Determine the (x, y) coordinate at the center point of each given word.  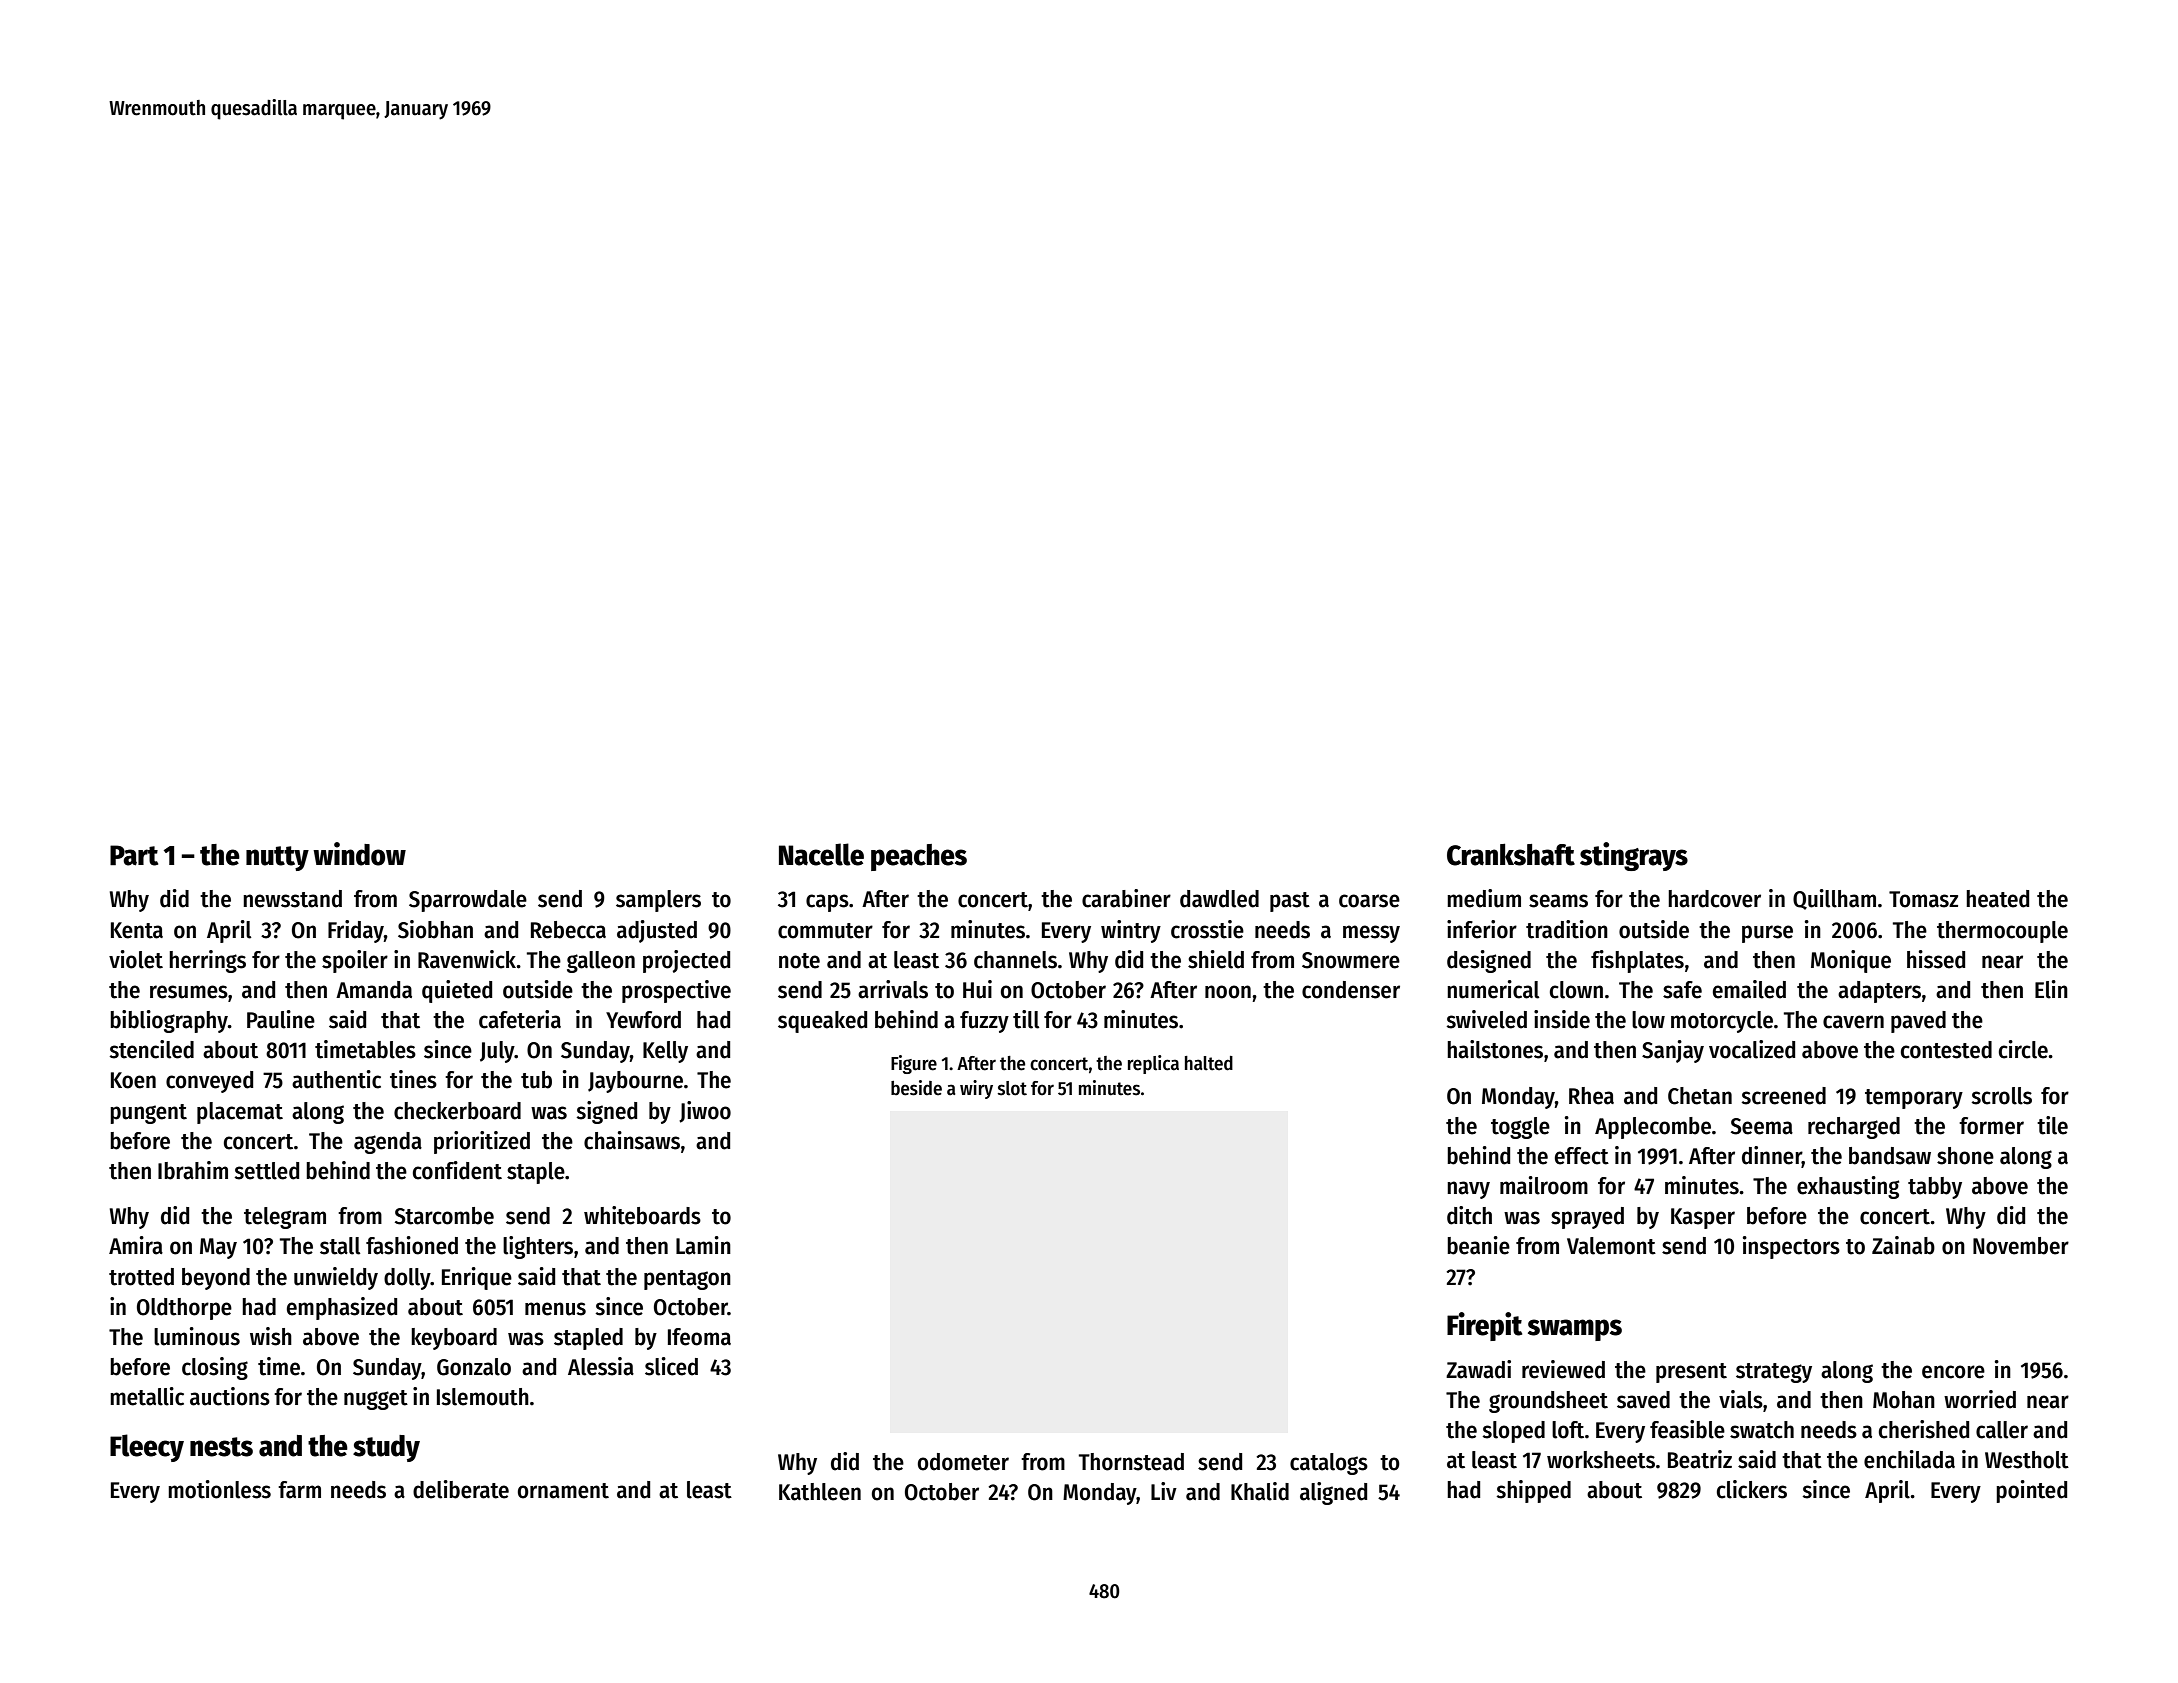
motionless (219, 1489)
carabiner (1126, 898)
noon (1228, 992)
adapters (1879, 992)
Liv (1164, 1491)
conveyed (209, 1082)
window (359, 854)
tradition (1567, 929)
